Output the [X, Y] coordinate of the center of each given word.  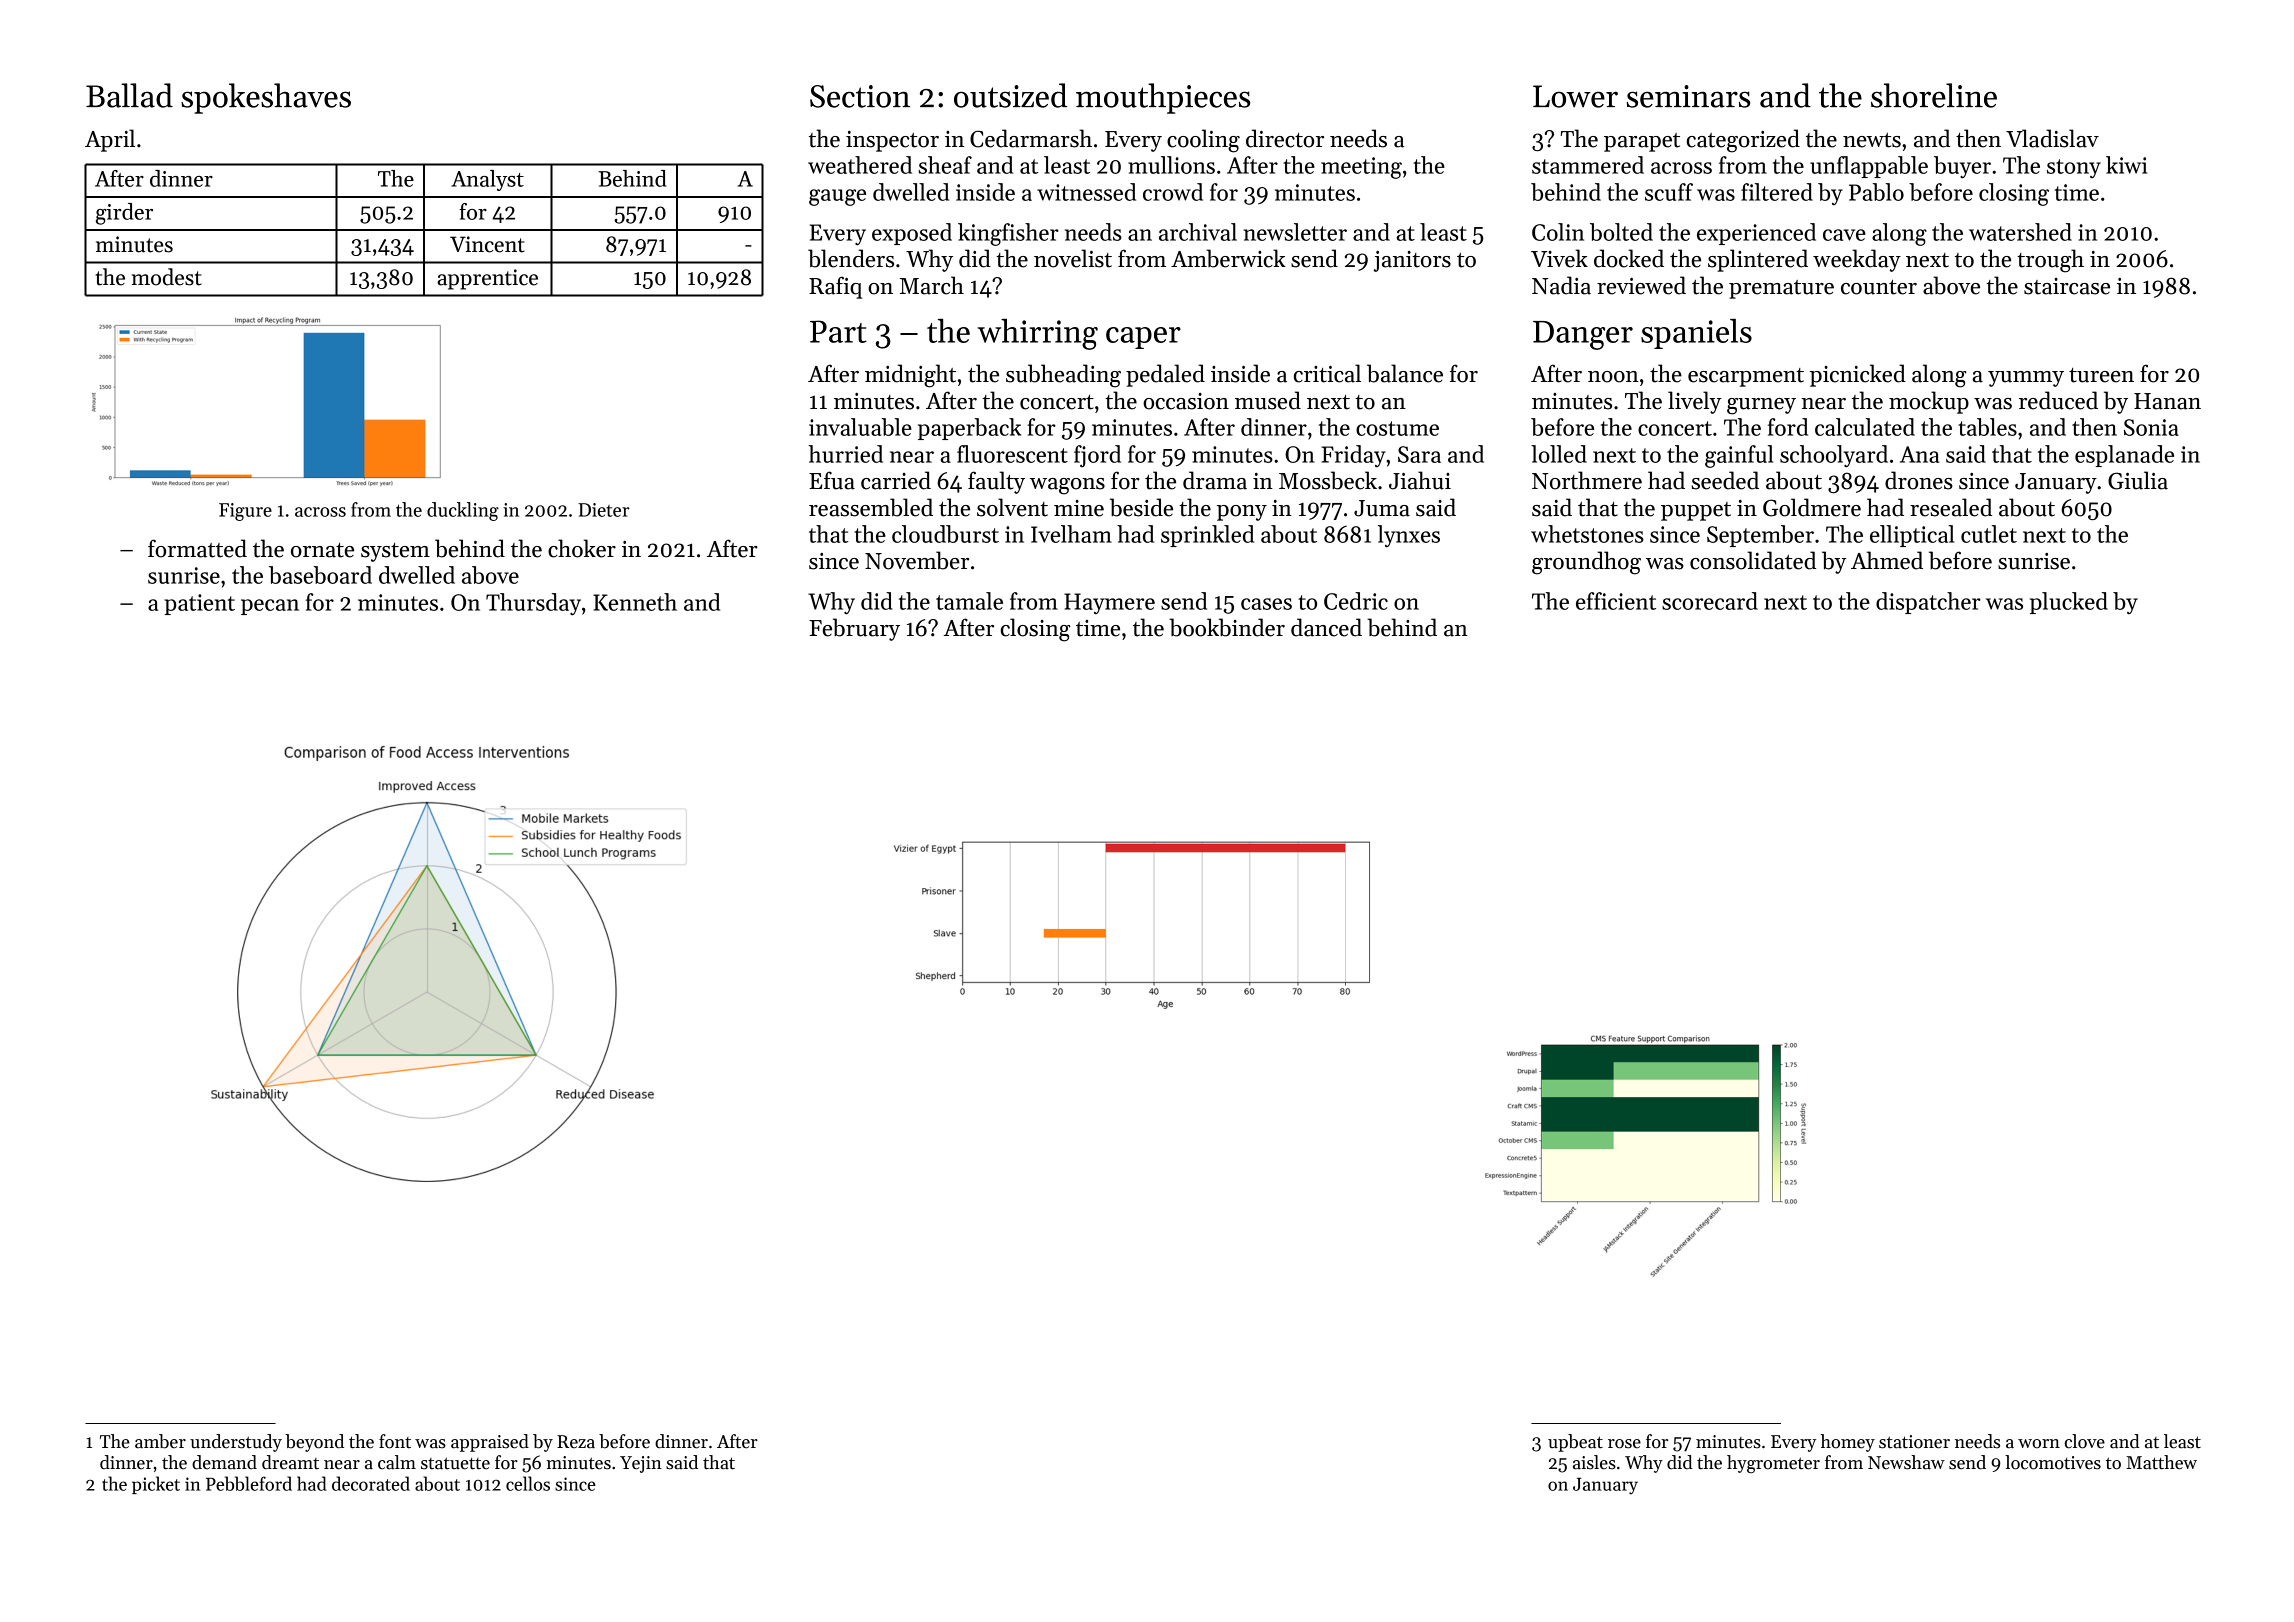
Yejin [641, 1464]
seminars [1688, 96]
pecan [270, 607]
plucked [2069, 603]
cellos [528, 1483]
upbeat [1575, 1443]
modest [167, 277]
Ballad [129, 95]
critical [1327, 373]
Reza [576, 1442]
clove [2085, 1441]
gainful [1739, 456]
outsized [1010, 95]
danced [1326, 627]
